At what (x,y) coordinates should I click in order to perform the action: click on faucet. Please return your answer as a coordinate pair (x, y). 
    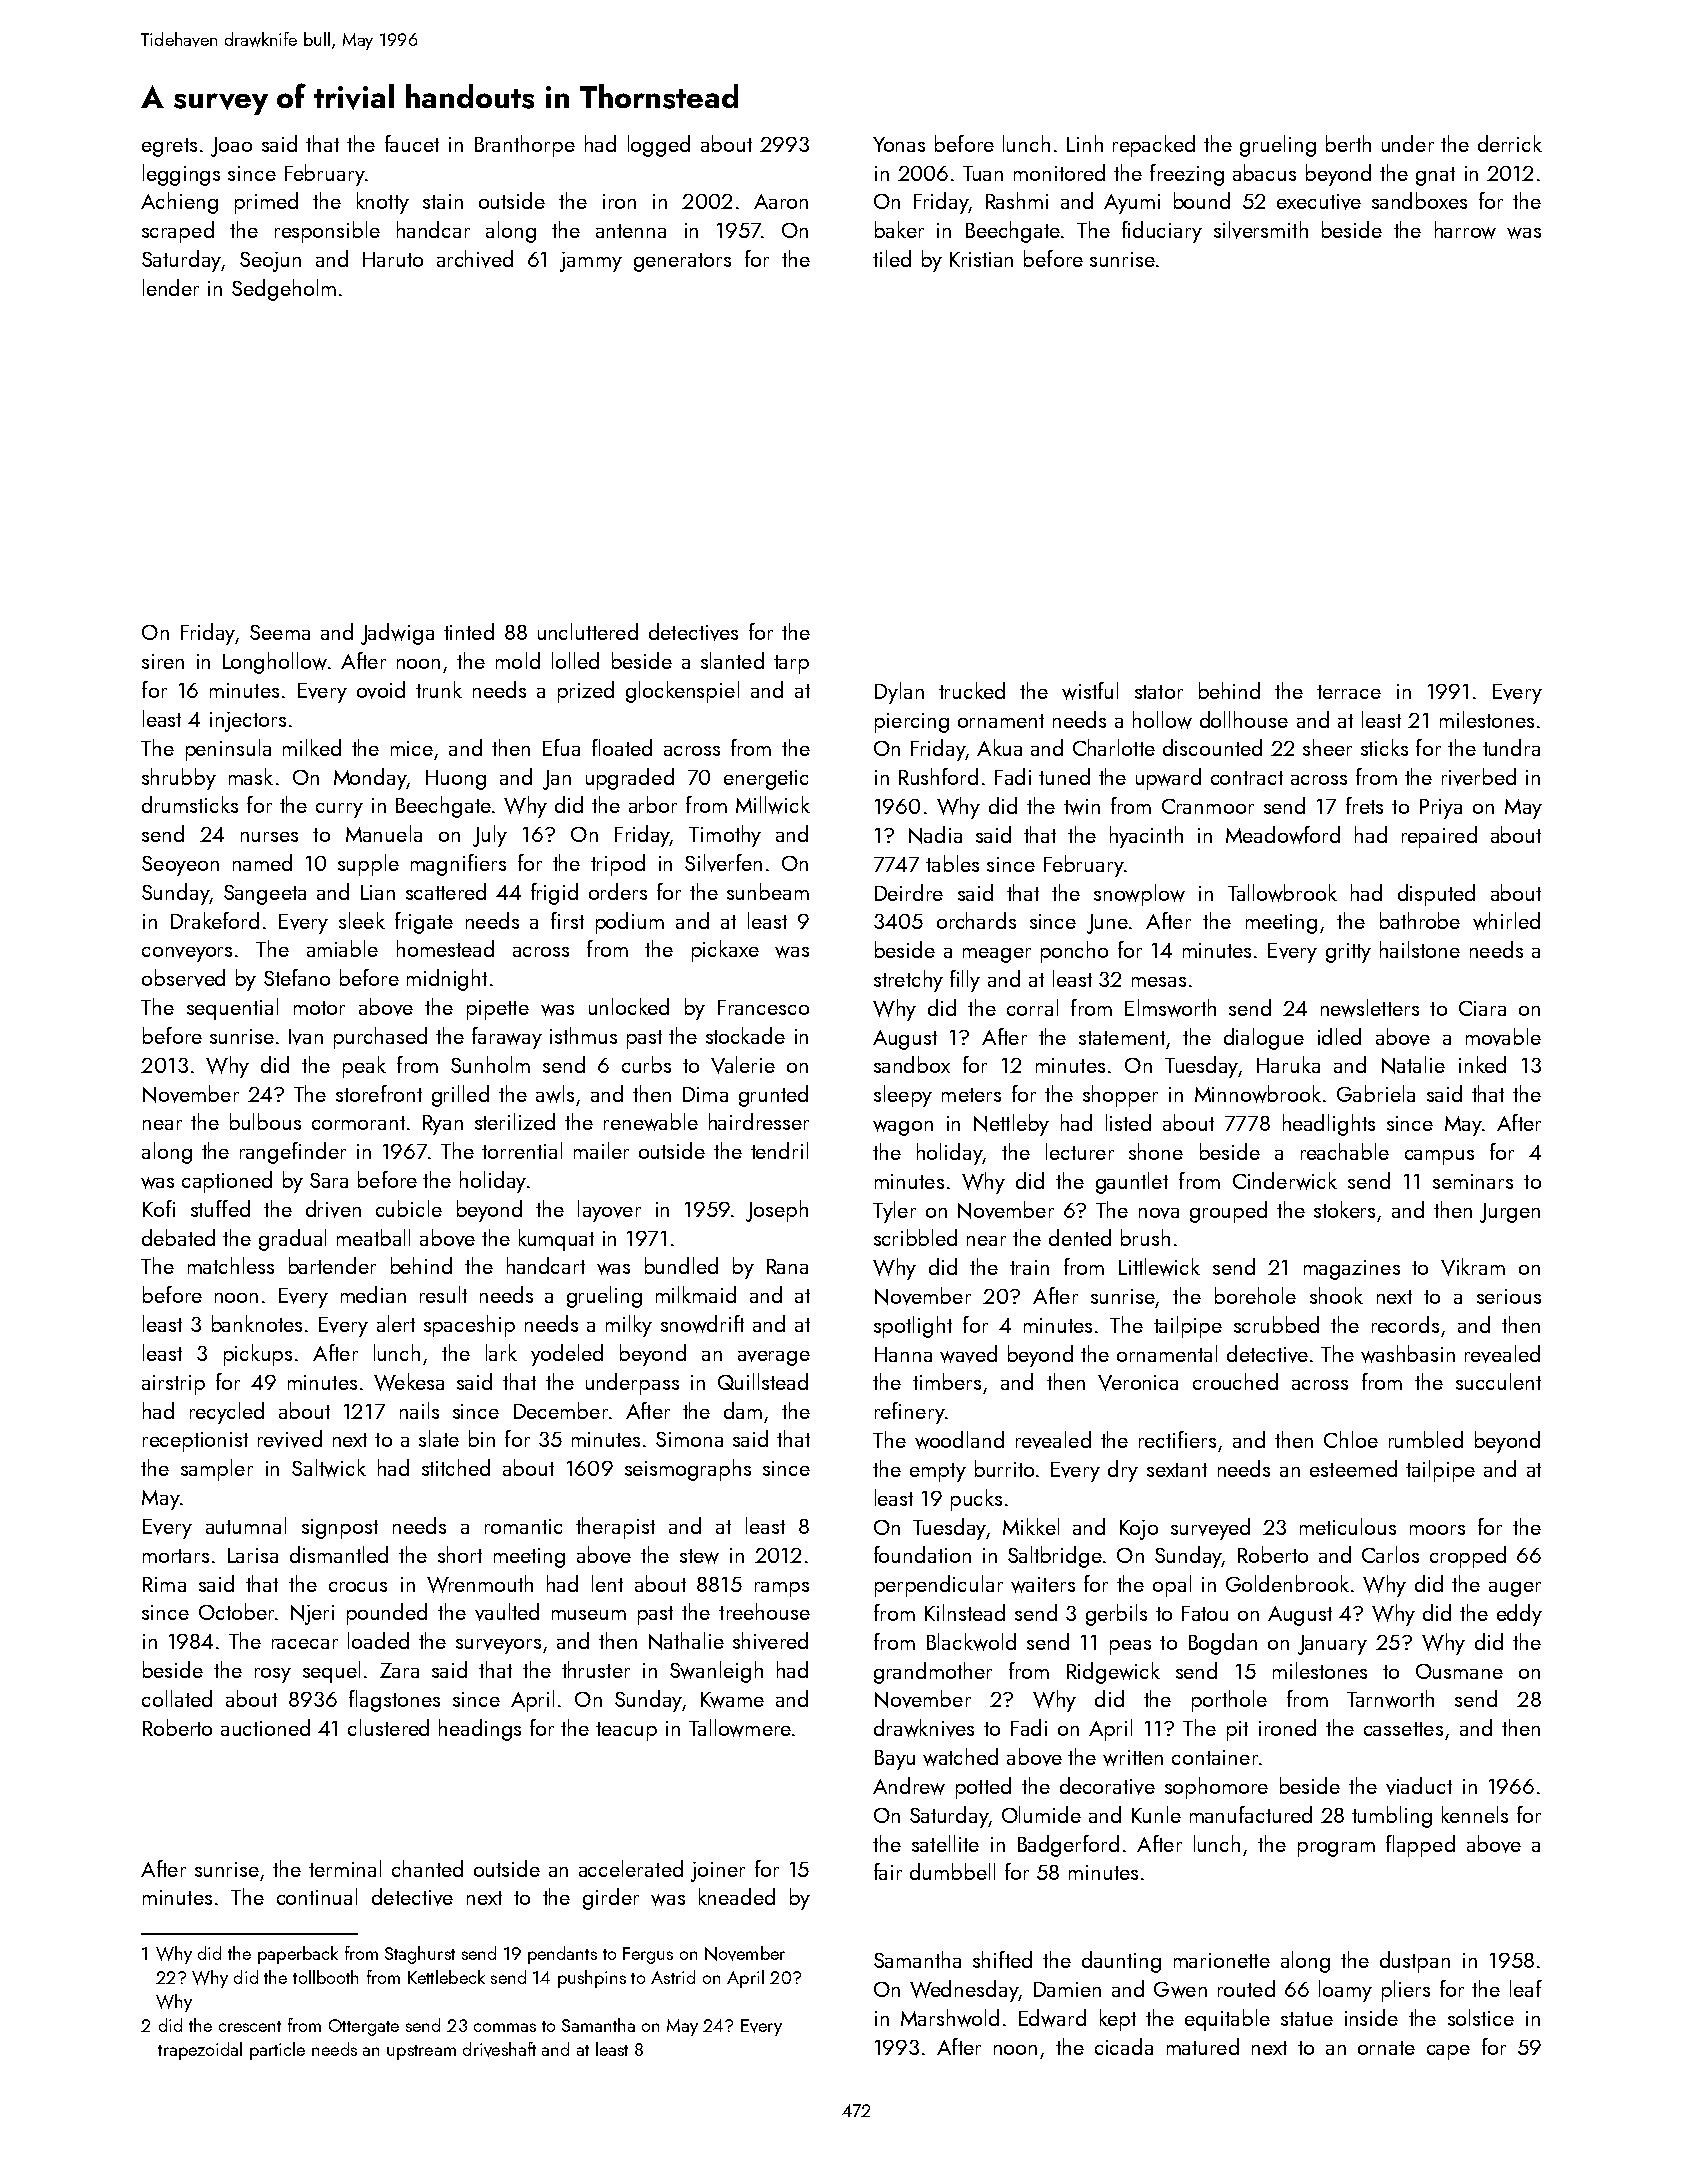
    Looking at the image, I should click on (412, 143).
